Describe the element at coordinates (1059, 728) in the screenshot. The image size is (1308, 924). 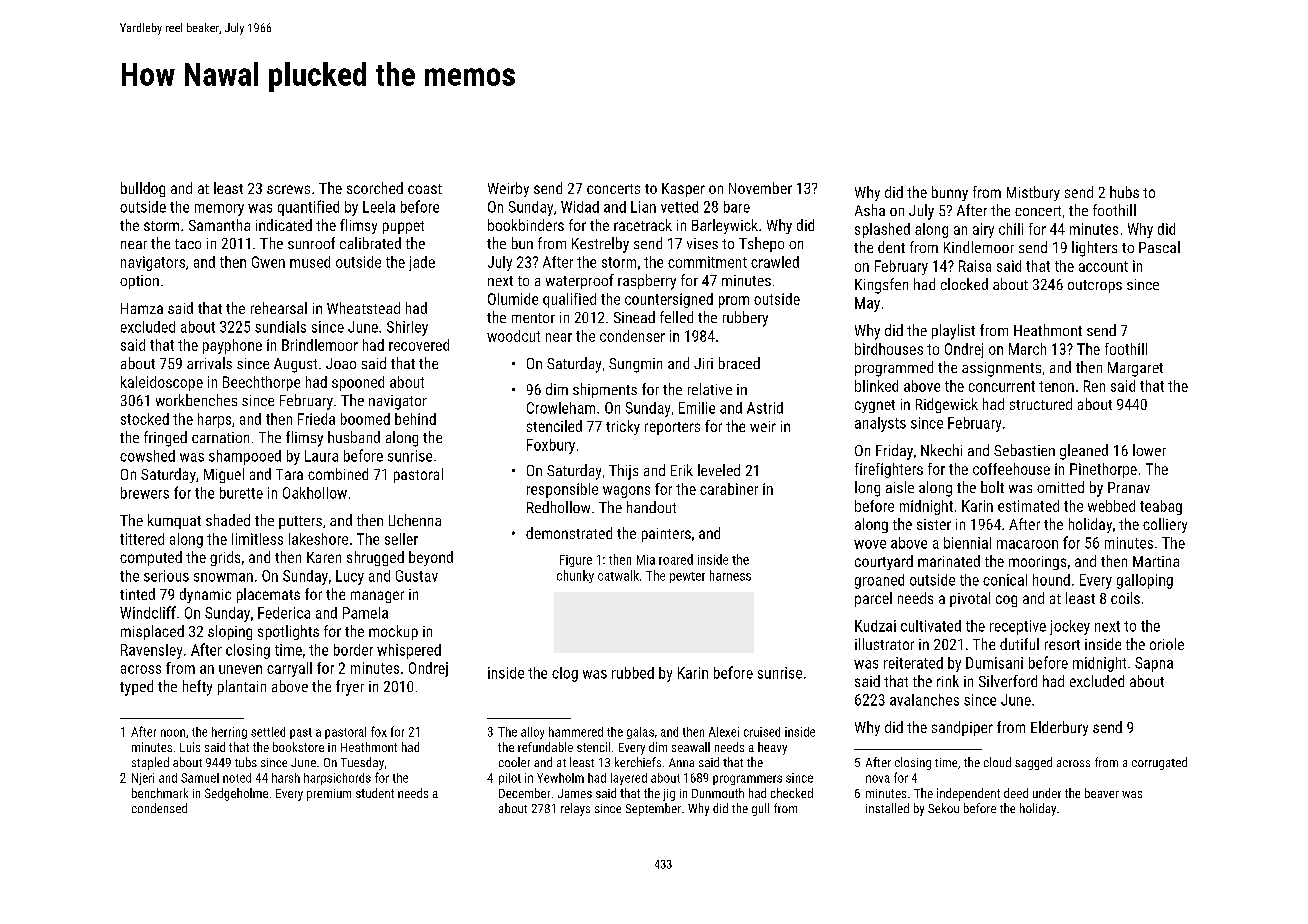
I see `Elderbury` at that location.
